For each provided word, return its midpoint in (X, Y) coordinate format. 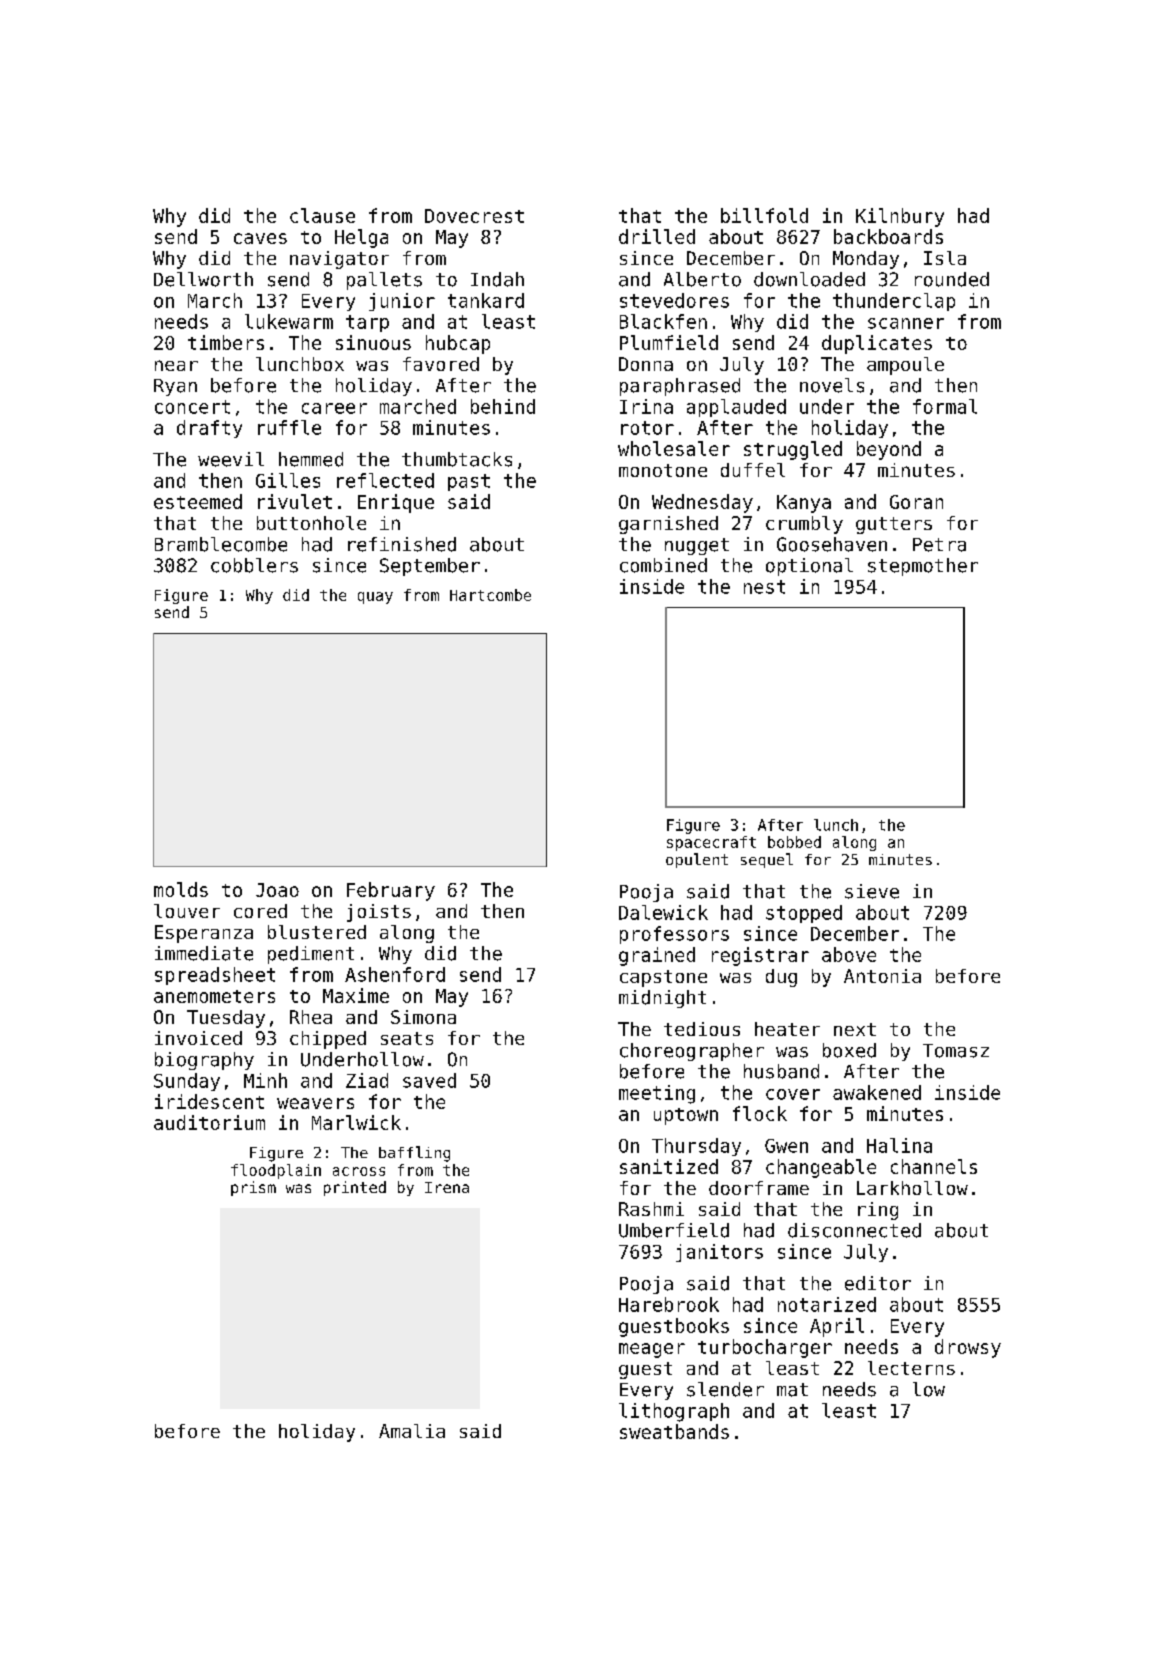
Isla (945, 258)
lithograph (674, 1412)
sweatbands (674, 1431)
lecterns (911, 1368)
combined (663, 565)
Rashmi (651, 1209)
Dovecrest (474, 216)
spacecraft (711, 843)
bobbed (794, 842)
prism (253, 1188)
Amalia (412, 1431)
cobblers (254, 565)
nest (764, 587)
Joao (277, 890)
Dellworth (203, 279)
